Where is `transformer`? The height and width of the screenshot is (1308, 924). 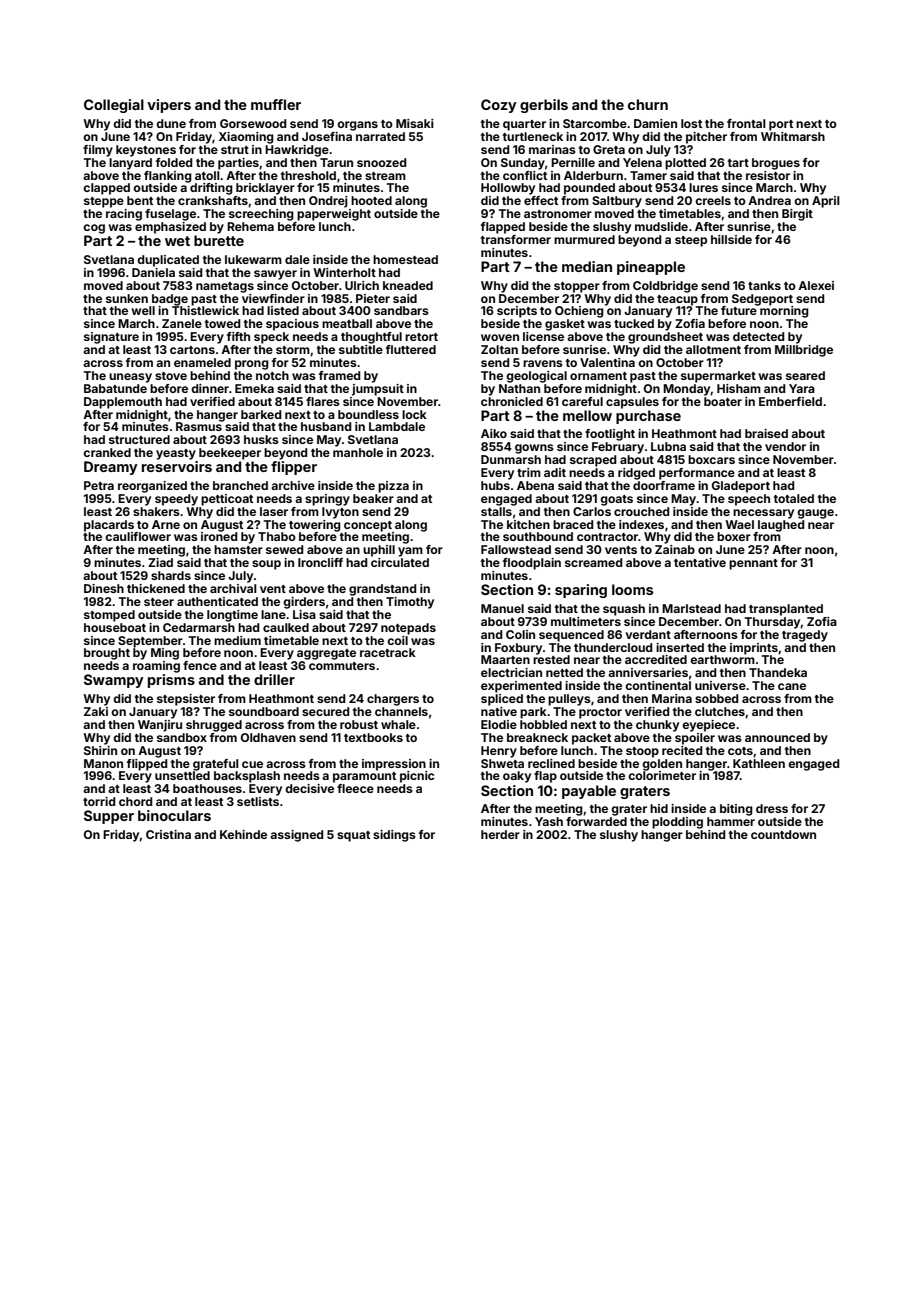
transformer is located at coordinates (516, 239).
